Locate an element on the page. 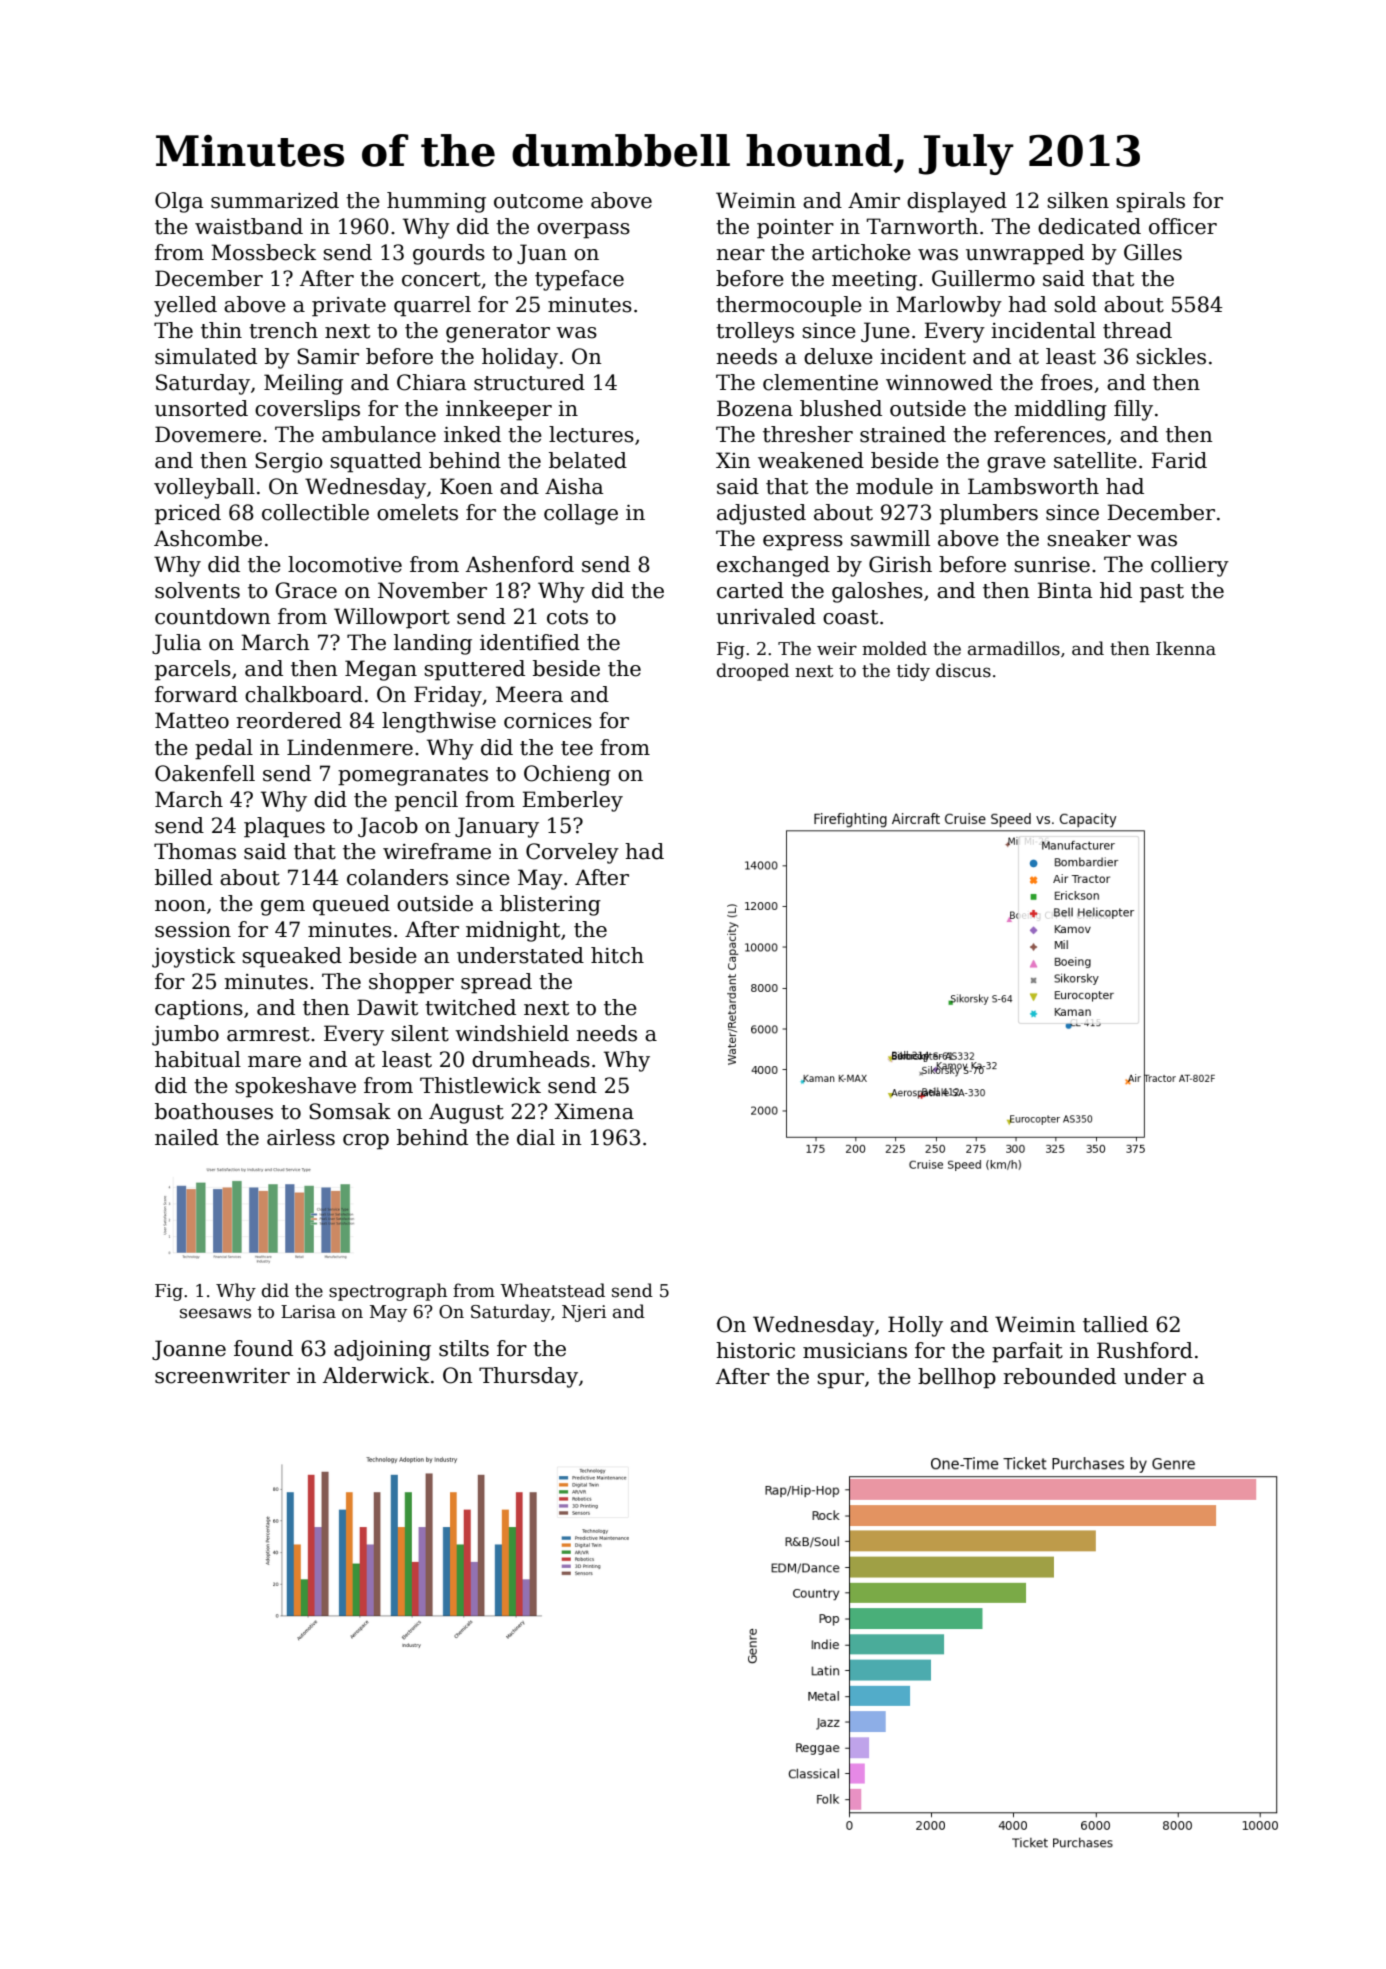  near is located at coordinates (741, 255).
